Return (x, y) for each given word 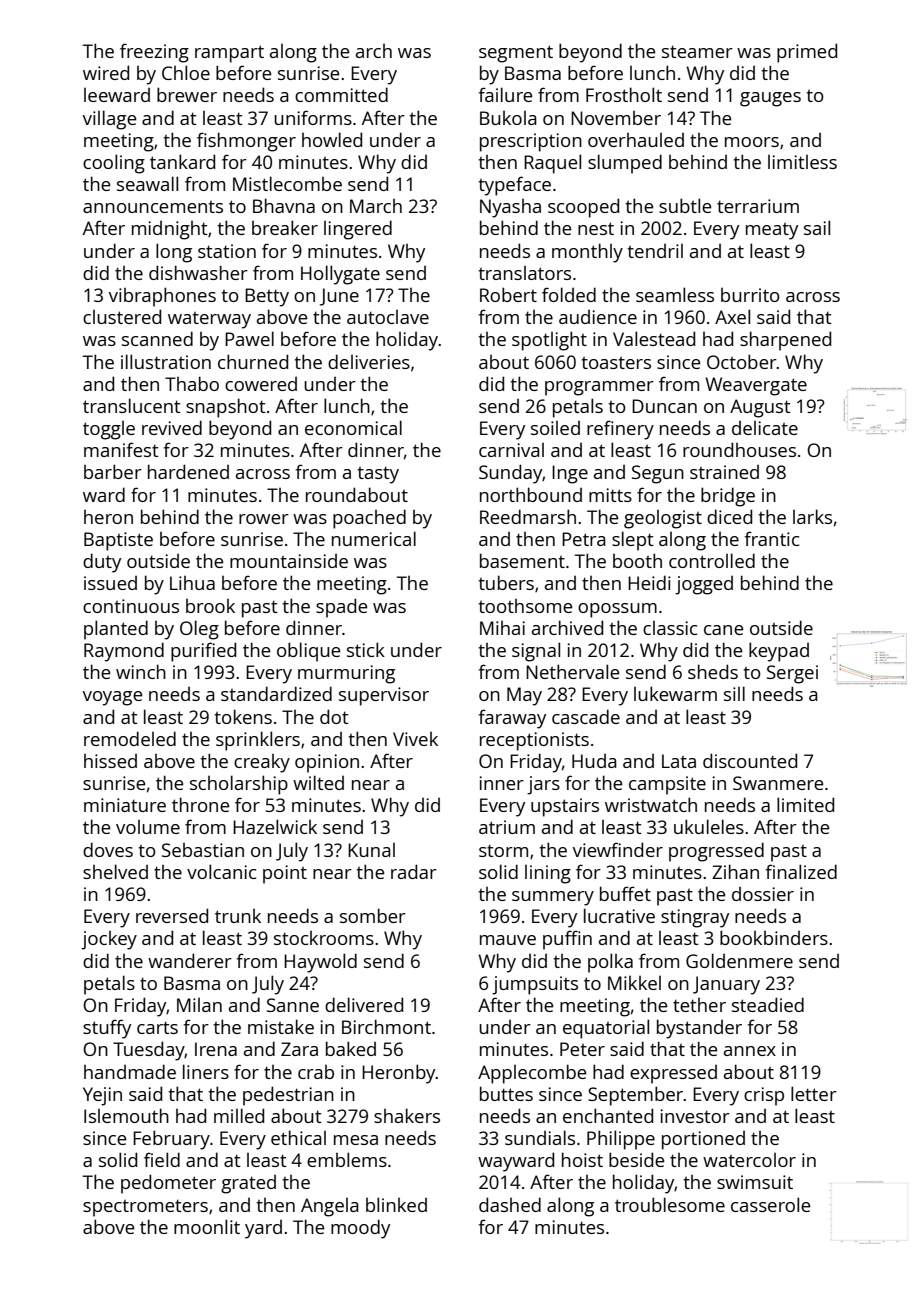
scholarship (239, 785)
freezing (154, 53)
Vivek (415, 739)
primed (807, 53)
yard (263, 1229)
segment (516, 54)
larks (812, 516)
